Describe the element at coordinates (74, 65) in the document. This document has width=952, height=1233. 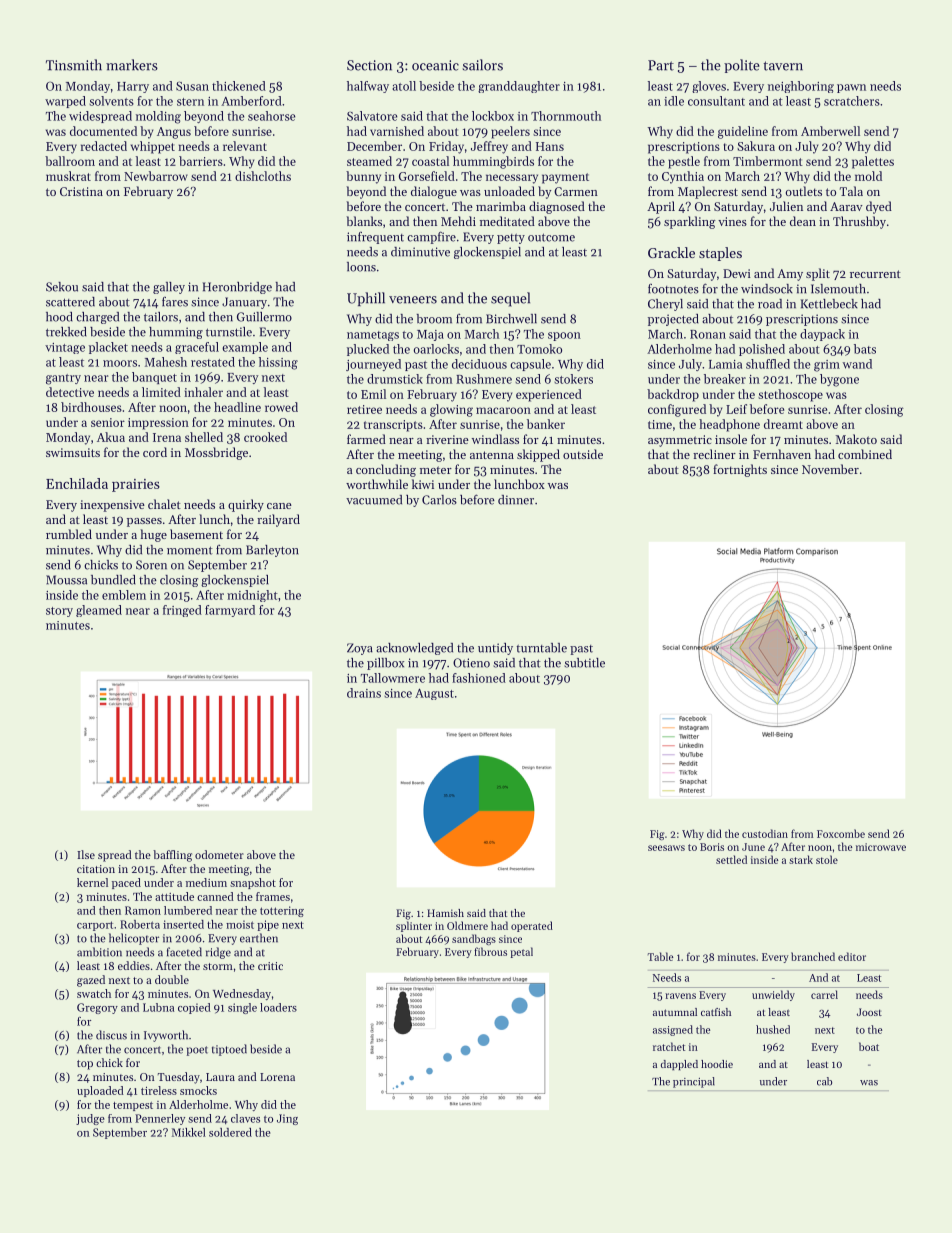
I see `Tinsmith` at that location.
